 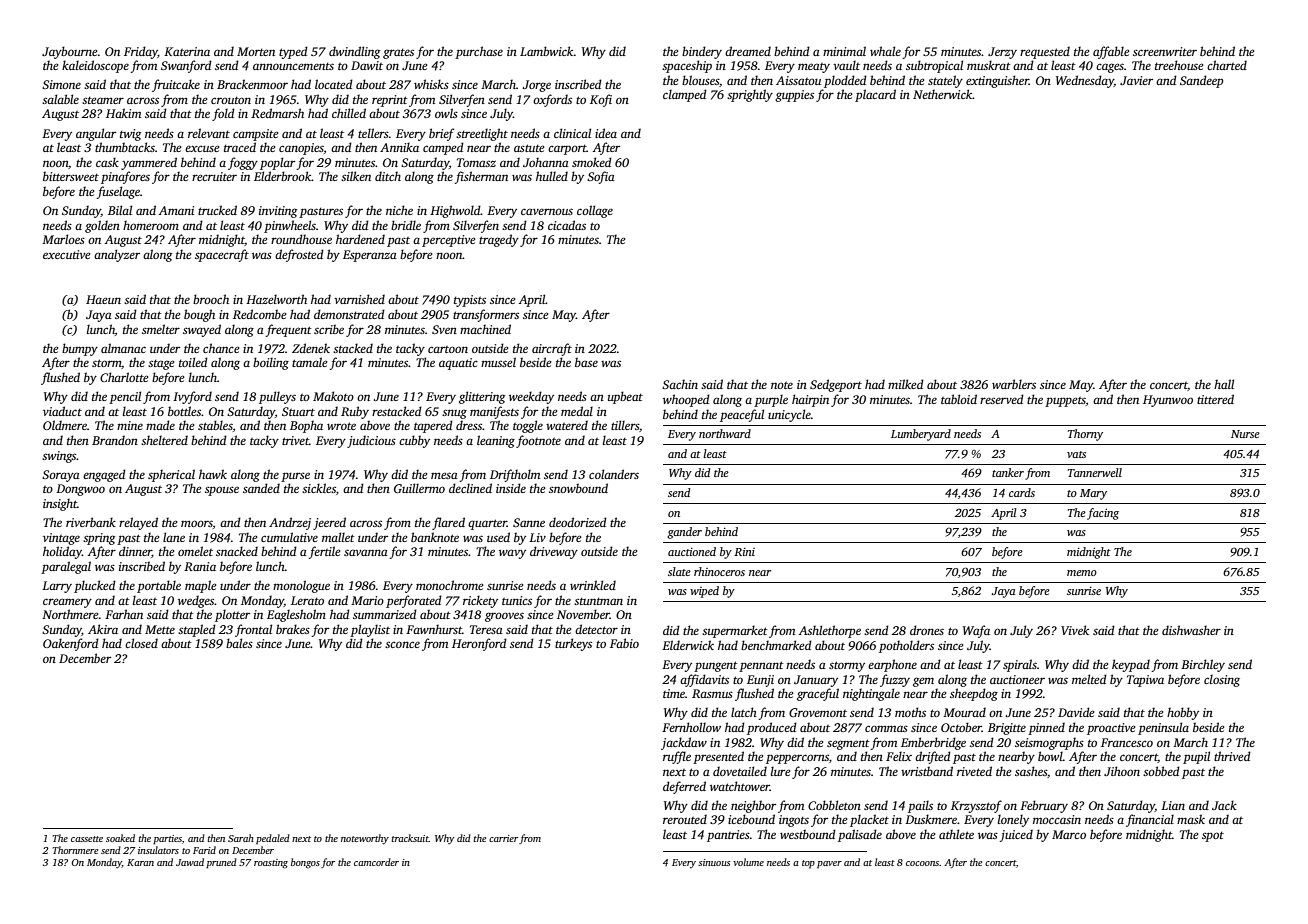 What do you see at coordinates (103, 299) in the screenshot?
I see `Haeun` at bounding box center [103, 299].
